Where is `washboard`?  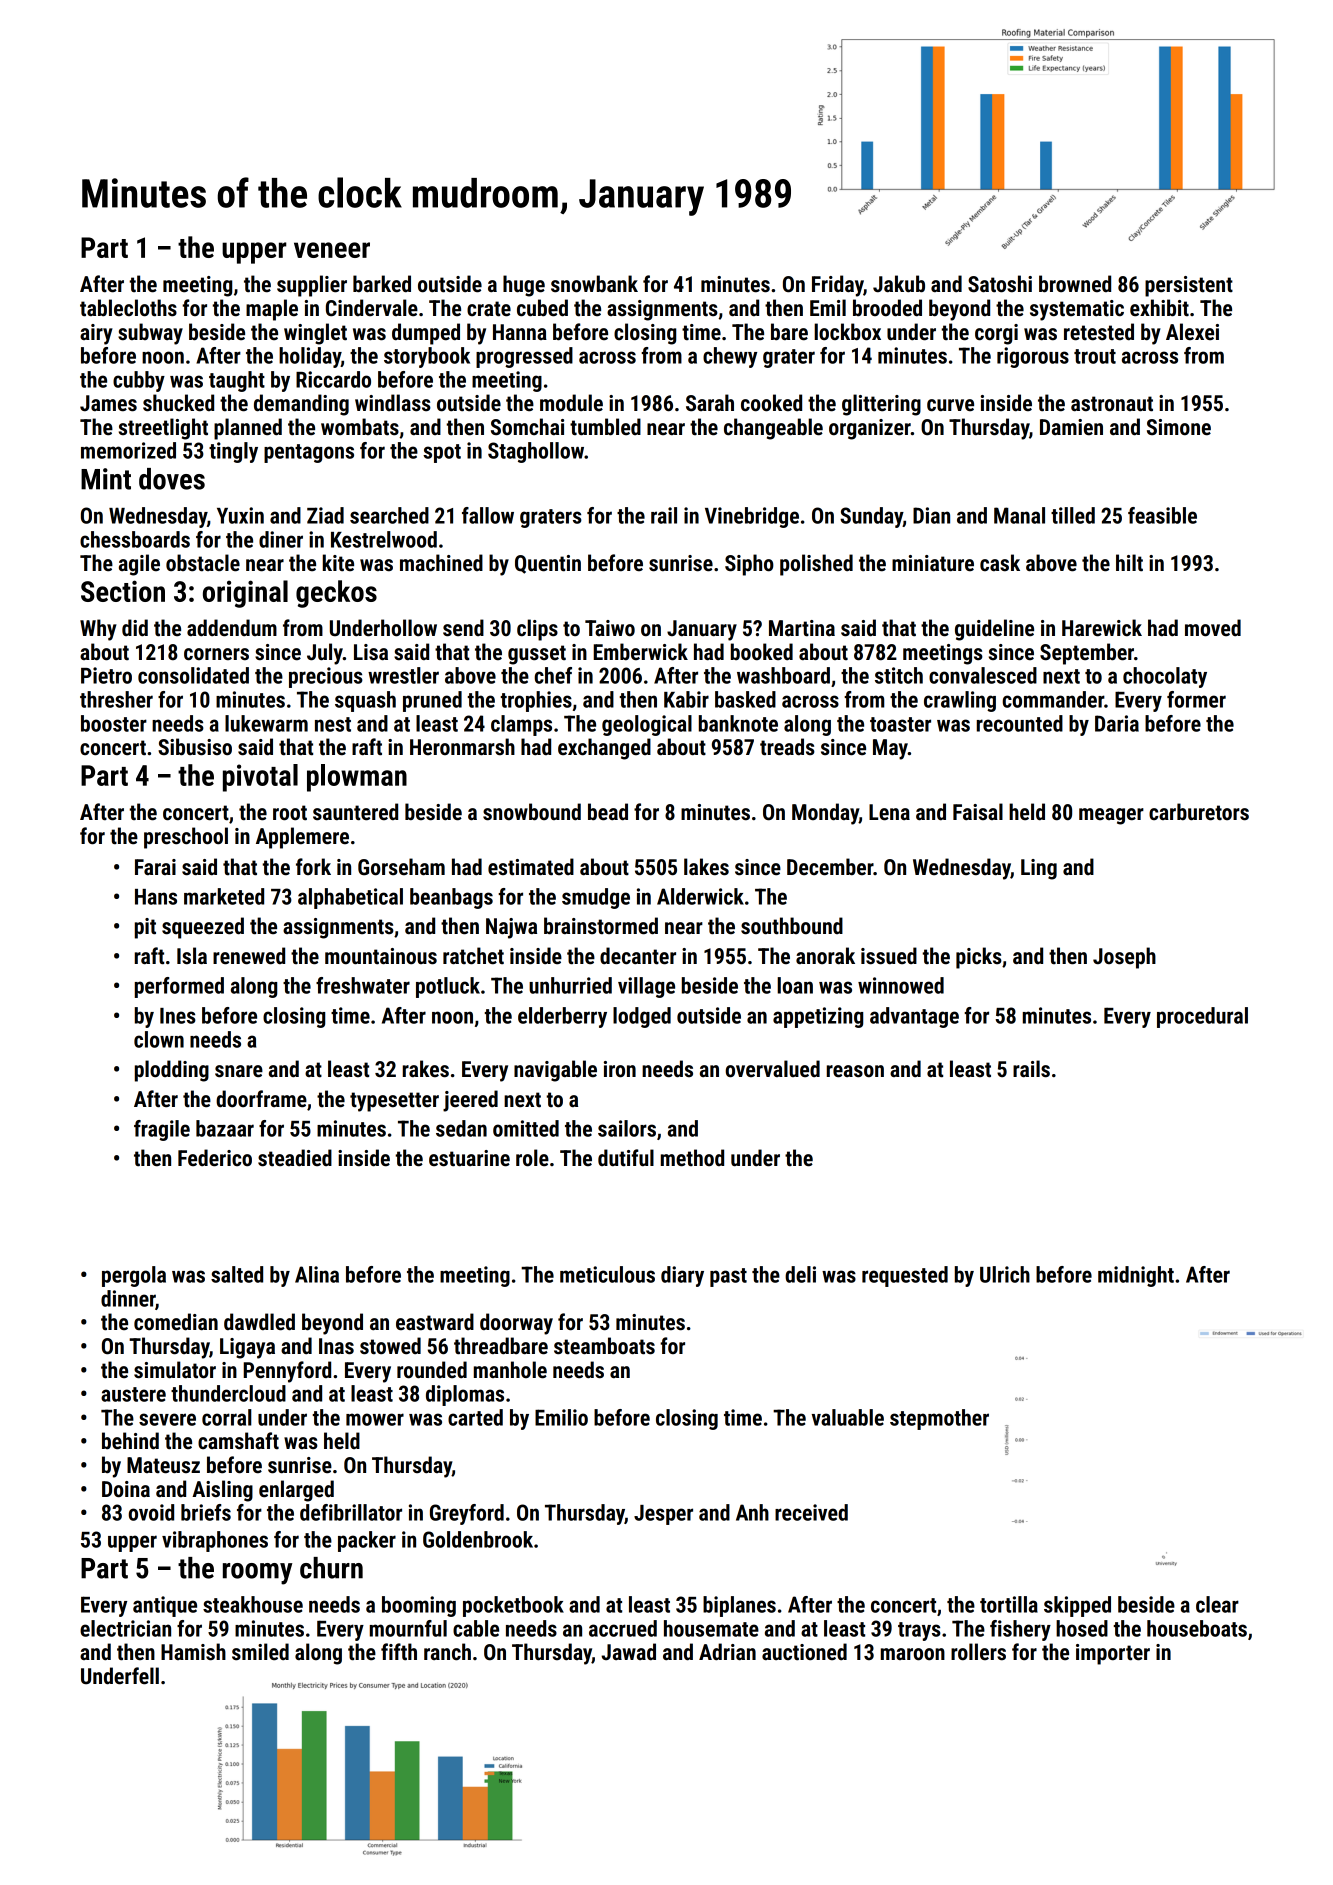
washboard is located at coordinates (783, 675).
